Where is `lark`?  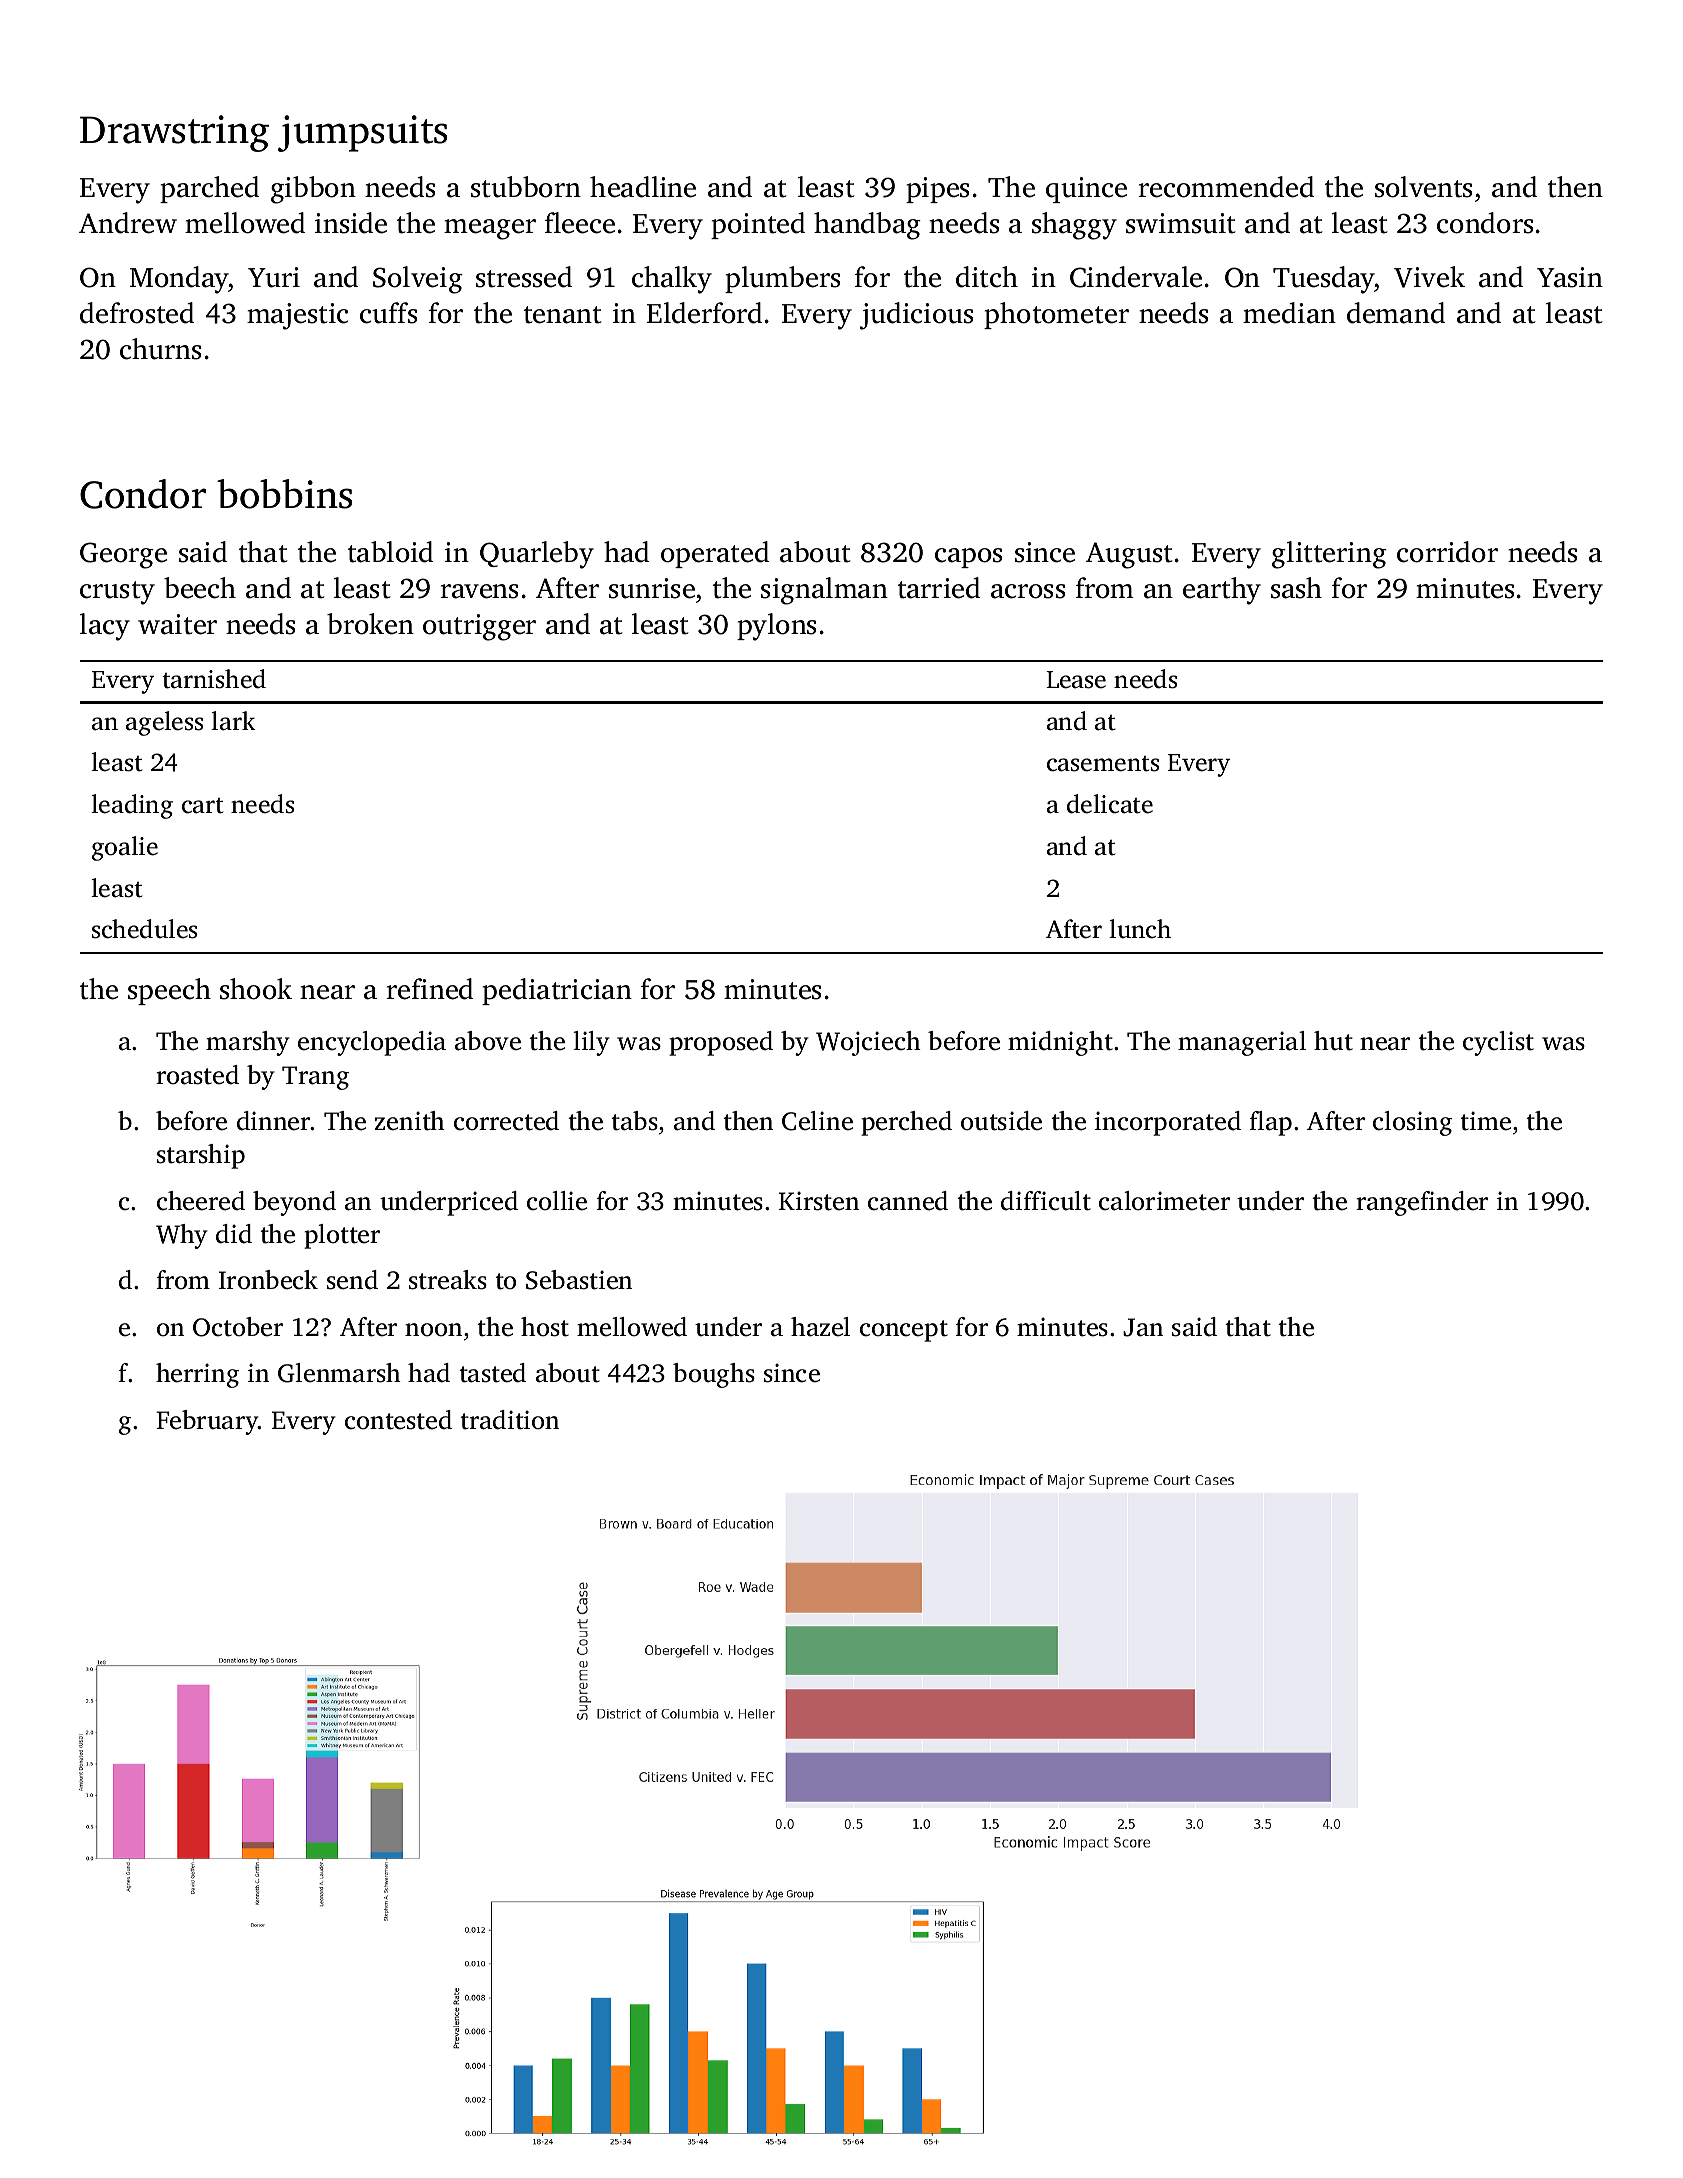 lark is located at coordinates (233, 721).
